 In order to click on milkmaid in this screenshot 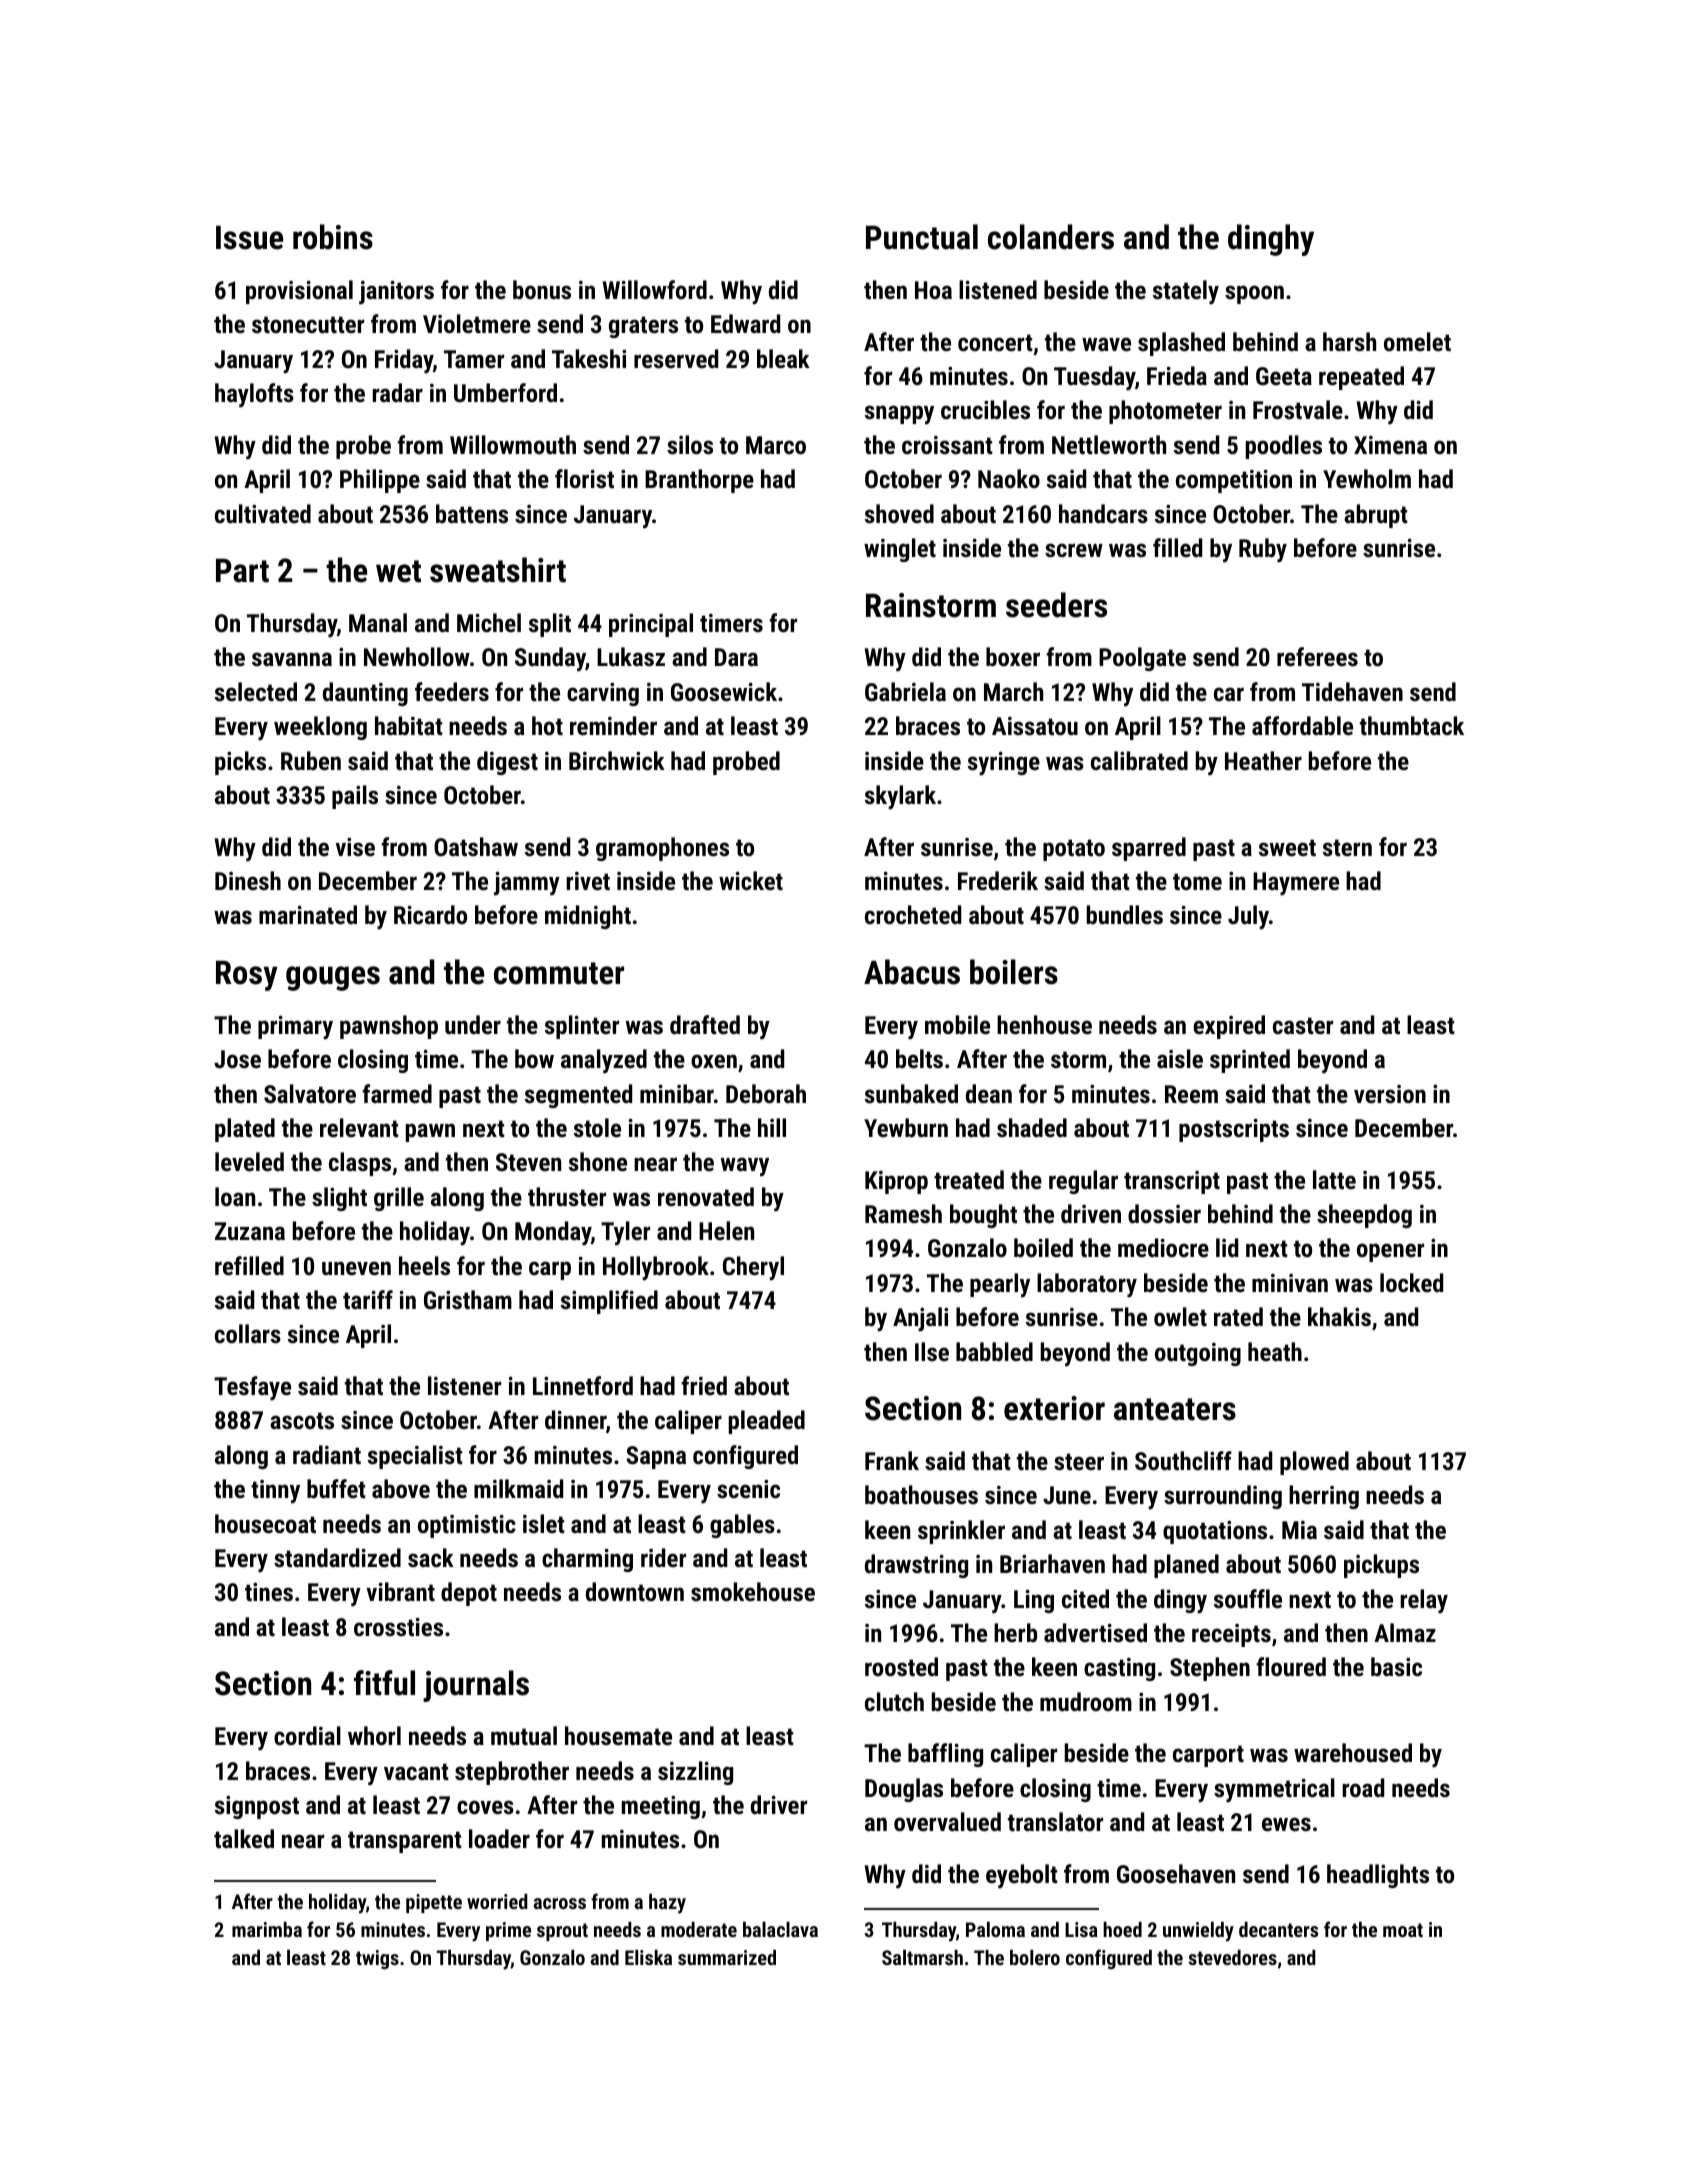, I will do `click(518, 1488)`.
